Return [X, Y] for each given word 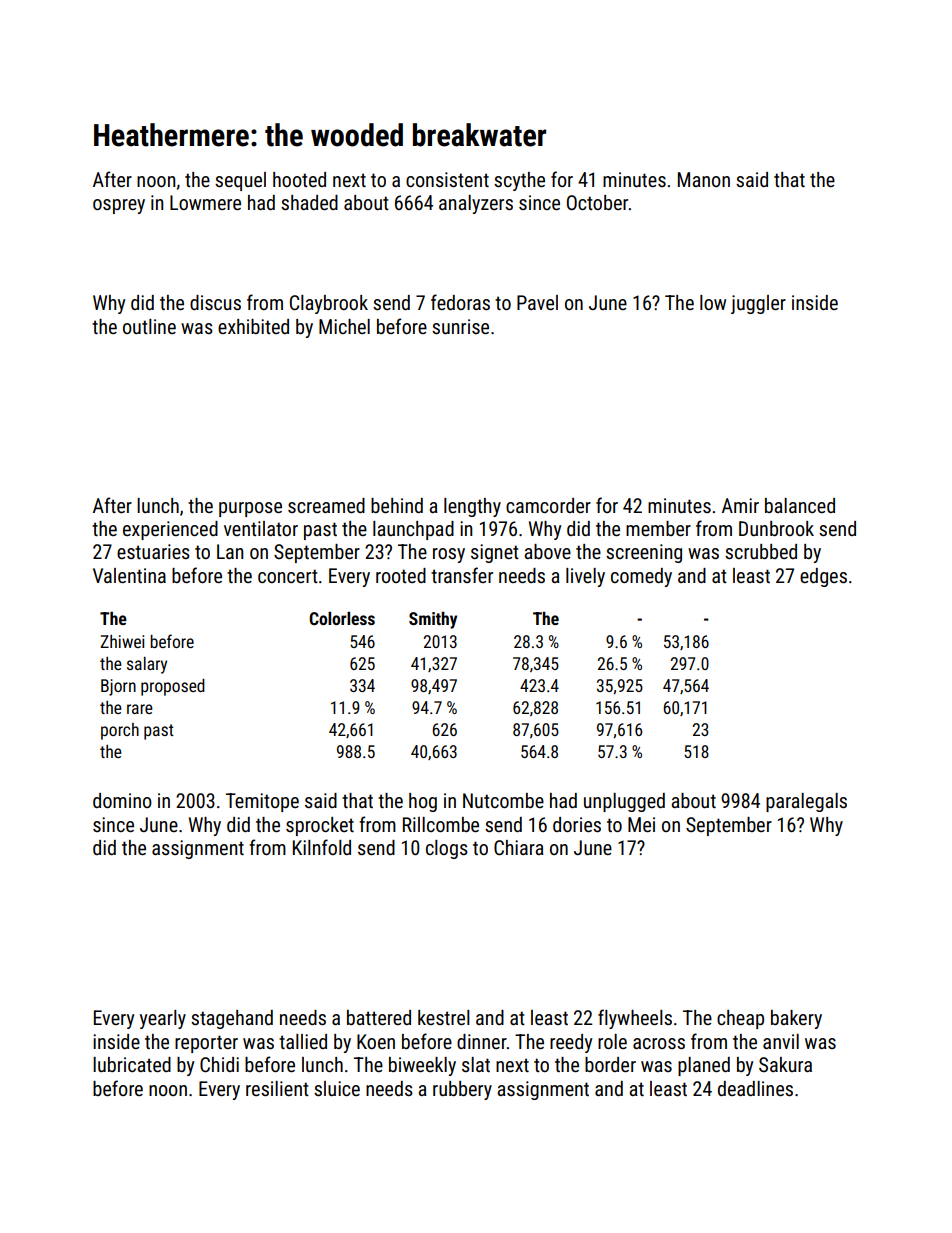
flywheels [635, 1019]
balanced [800, 505]
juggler [758, 304]
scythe [519, 181]
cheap [740, 1019]
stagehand [232, 1019]
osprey [119, 206]
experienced [170, 530]
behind [397, 505]
